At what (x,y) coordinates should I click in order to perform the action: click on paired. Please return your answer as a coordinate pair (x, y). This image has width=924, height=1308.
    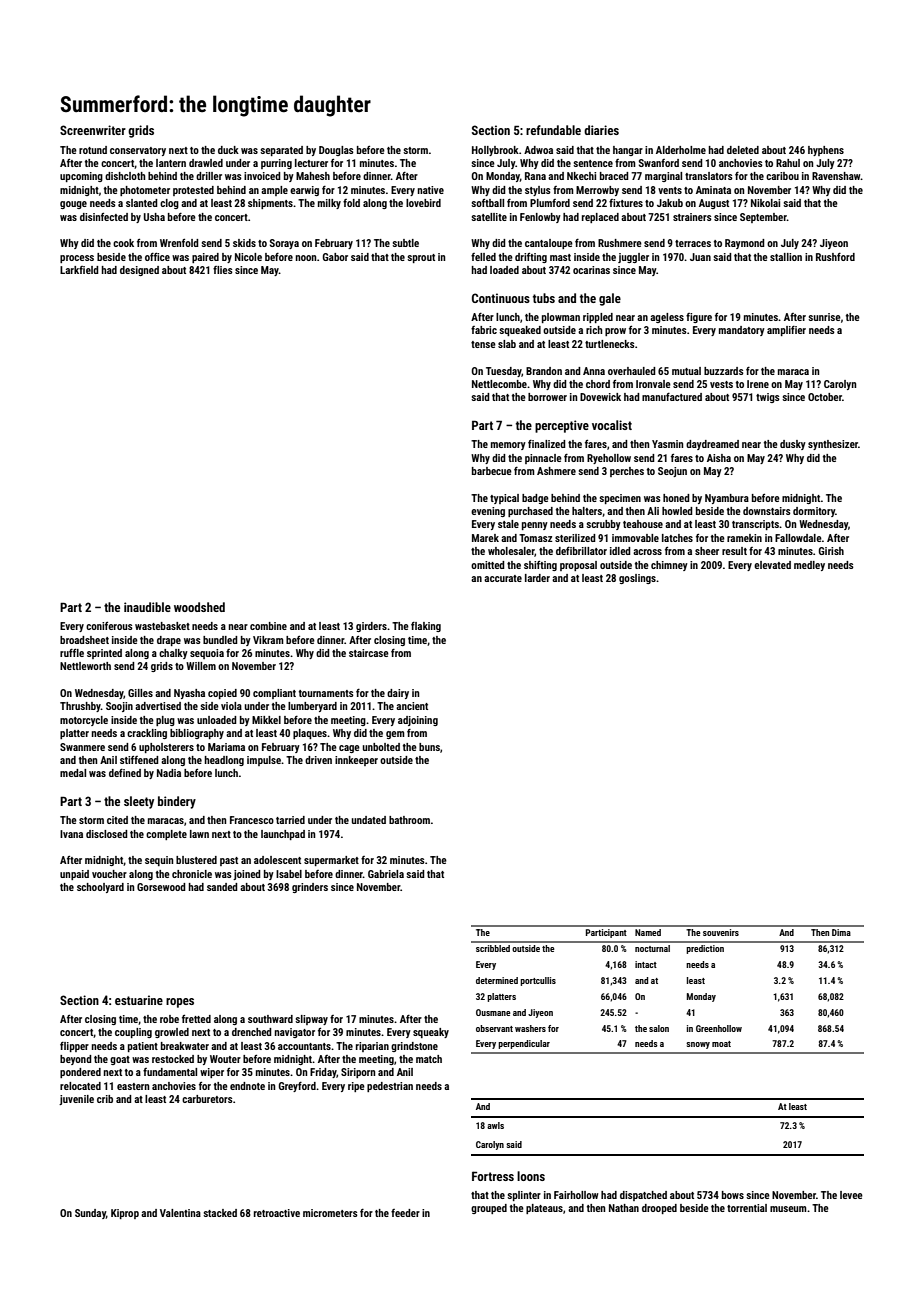
    Looking at the image, I should click on (205, 258).
